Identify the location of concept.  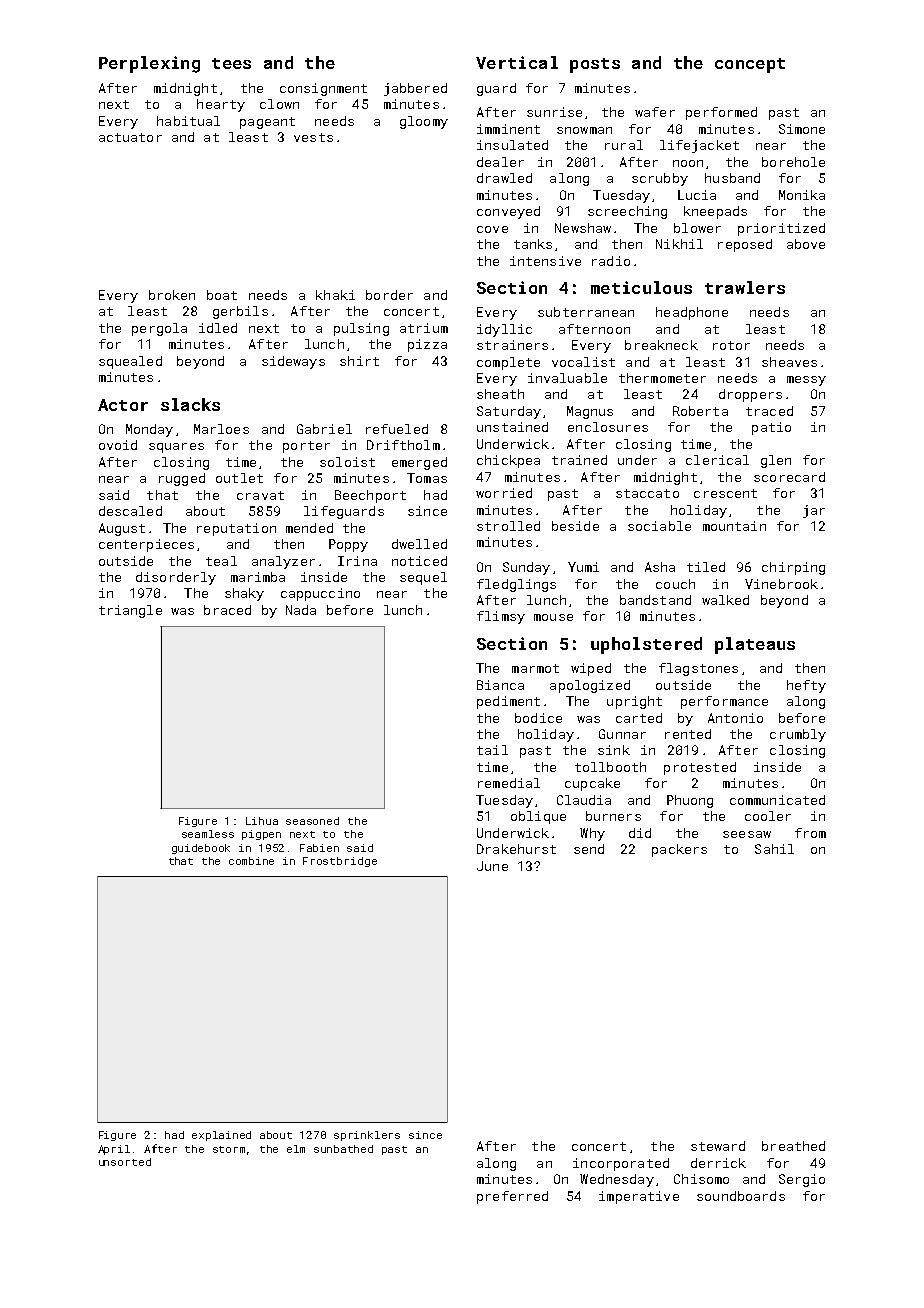
(750, 65).
